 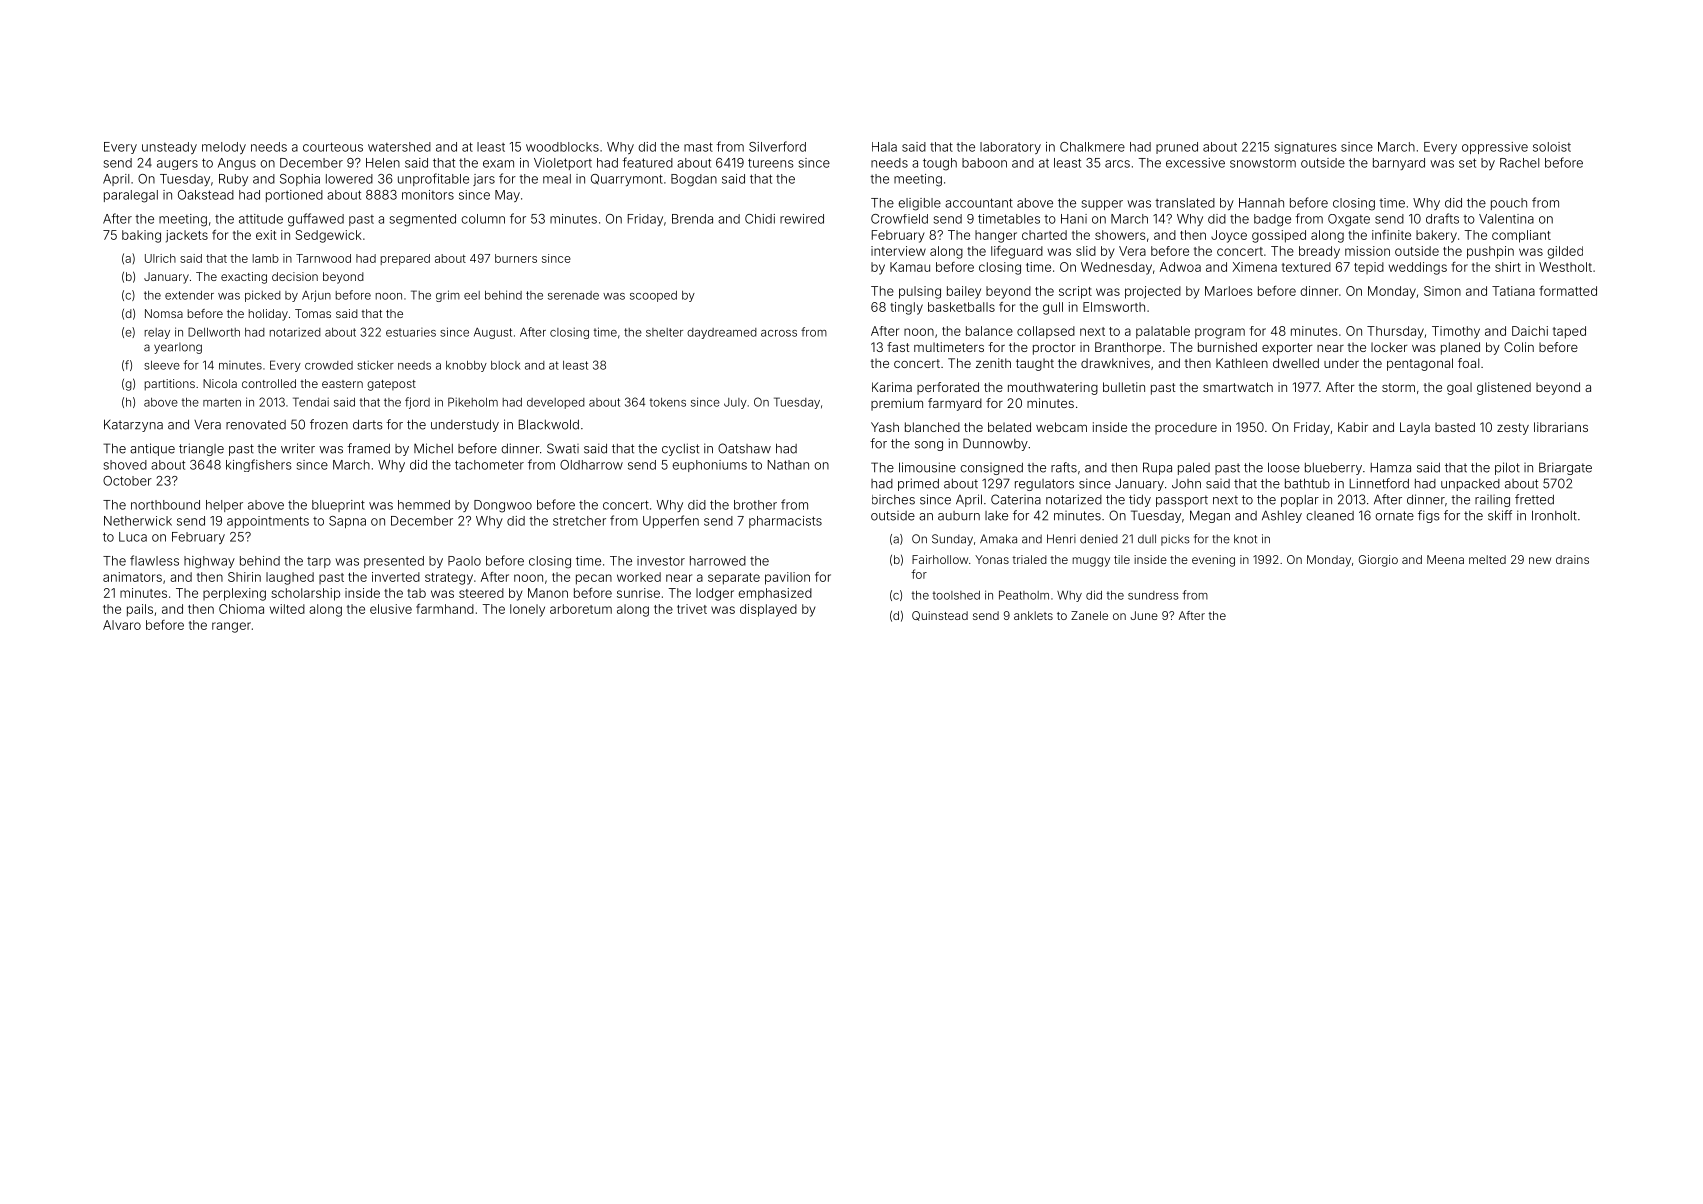 What do you see at coordinates (1144, 615) in the screenshot?
I see `June` at bounding box center [1144, 615].
